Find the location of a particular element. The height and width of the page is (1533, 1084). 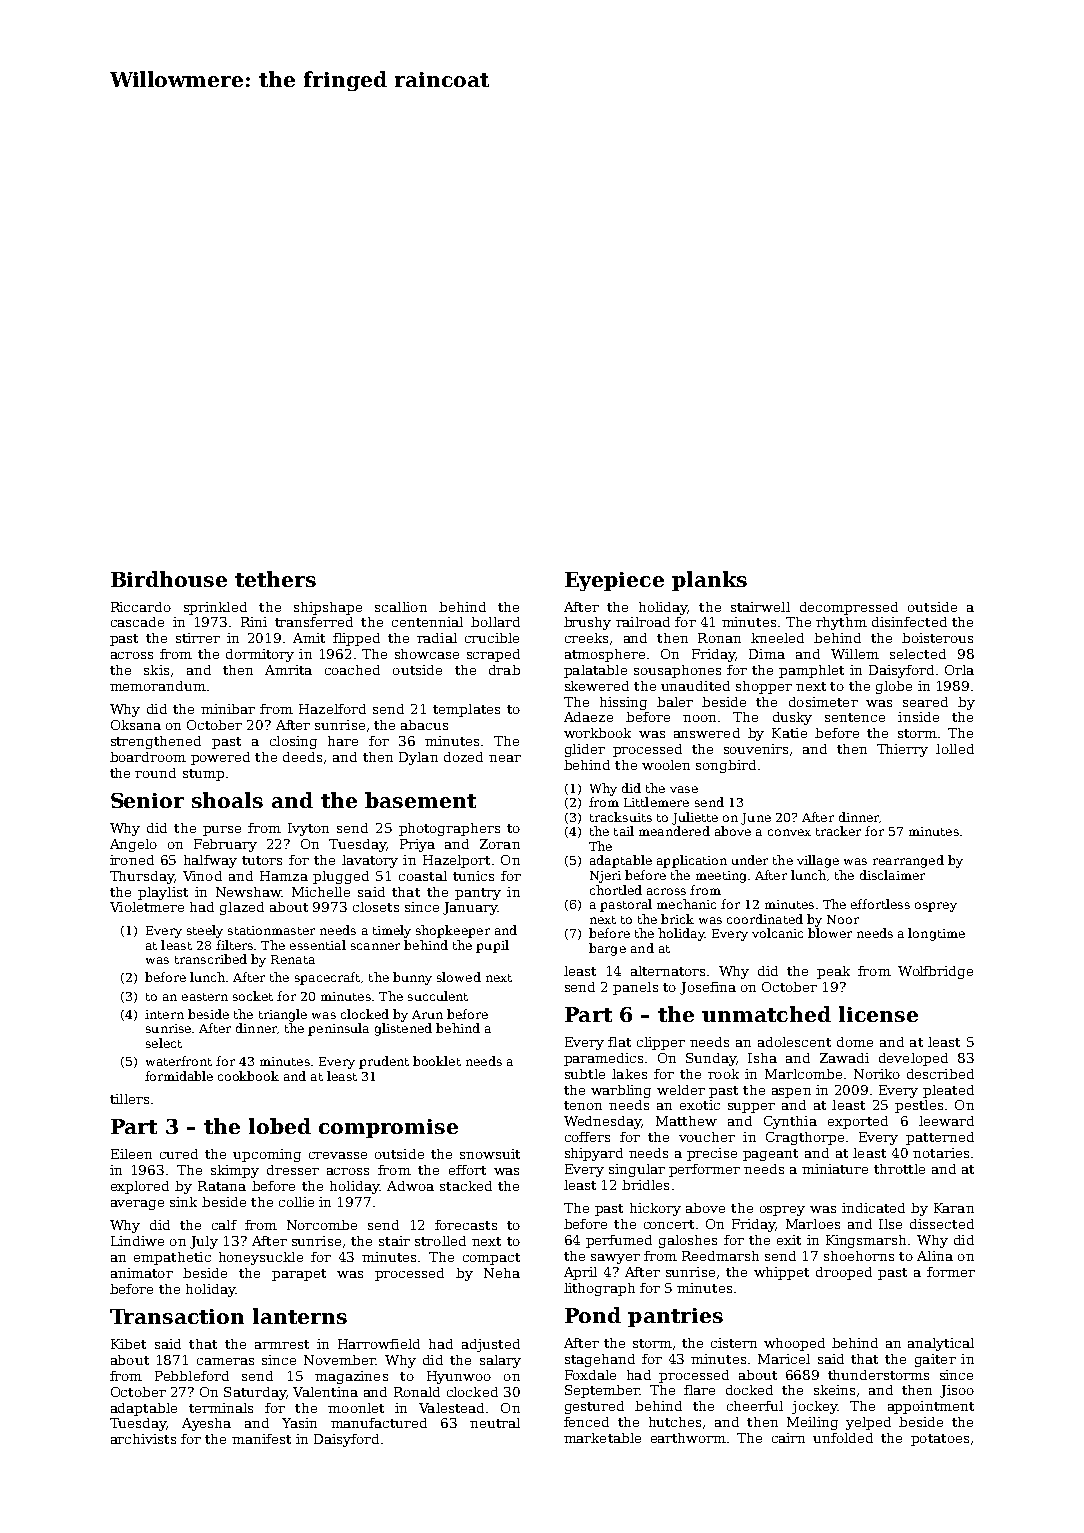

compact is located at coordinates (491, 1259).
